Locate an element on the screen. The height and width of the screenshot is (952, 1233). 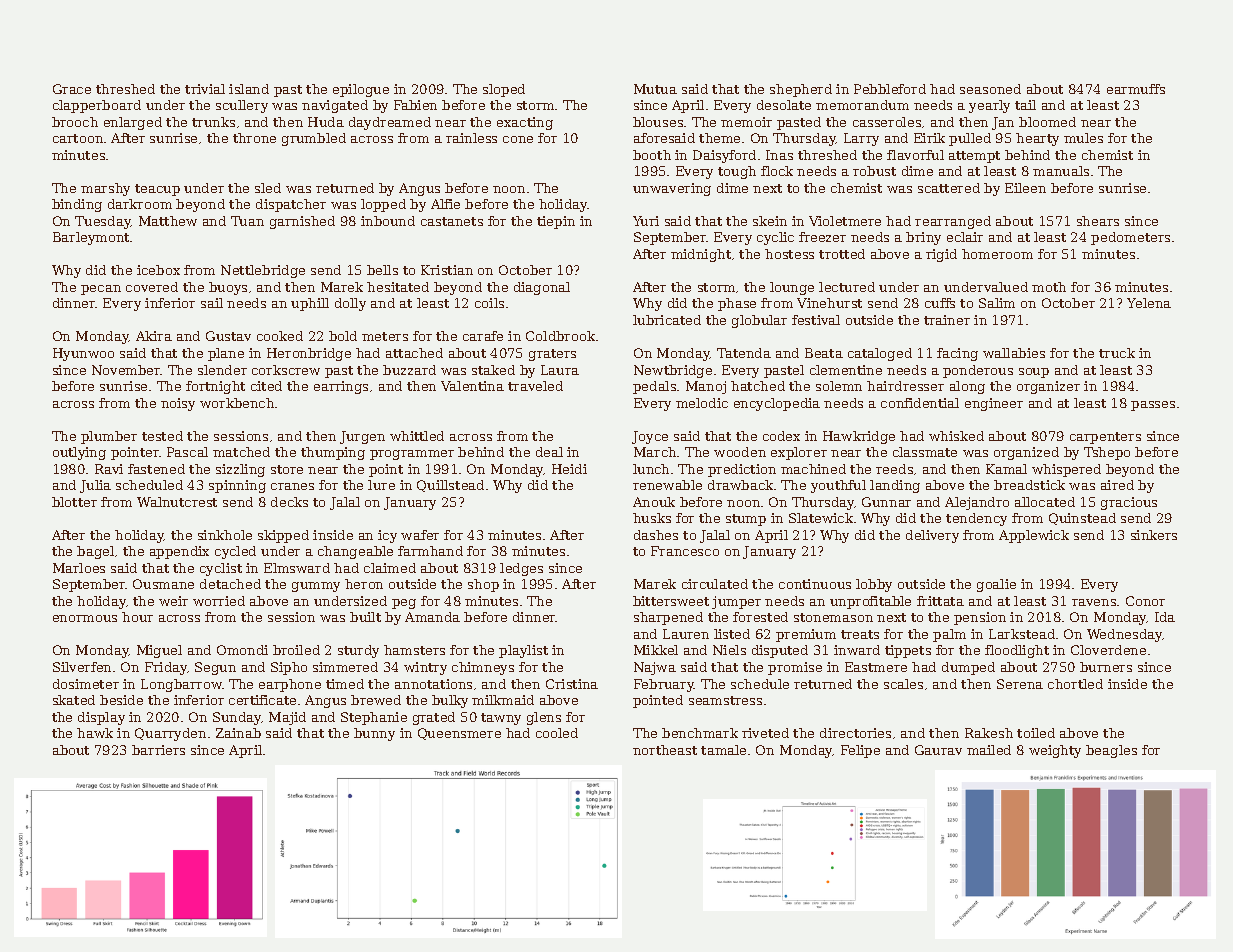
diagonal is located at coordinates (542, 288).
